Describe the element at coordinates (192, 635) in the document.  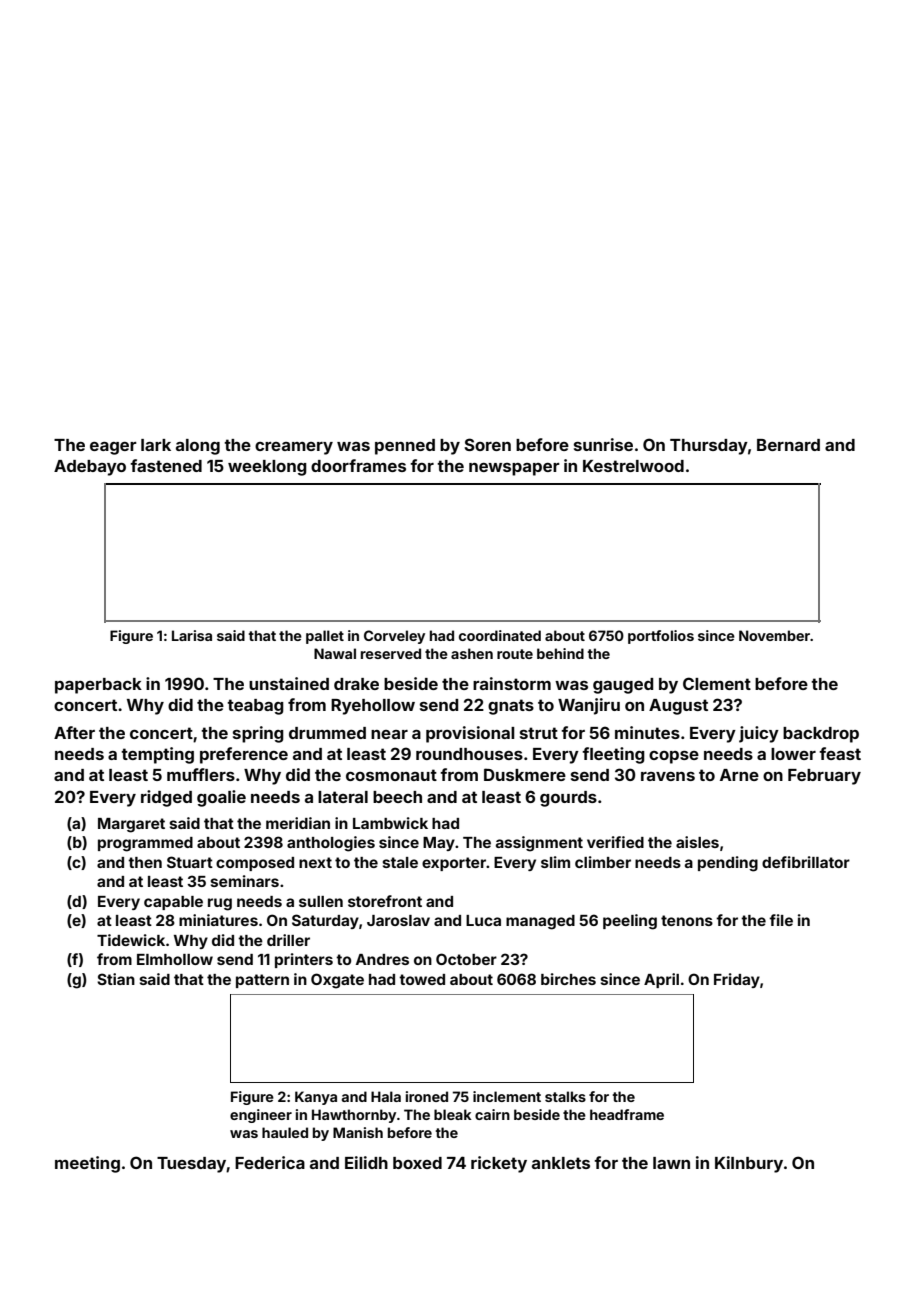
I see `Larisa` at that location.
